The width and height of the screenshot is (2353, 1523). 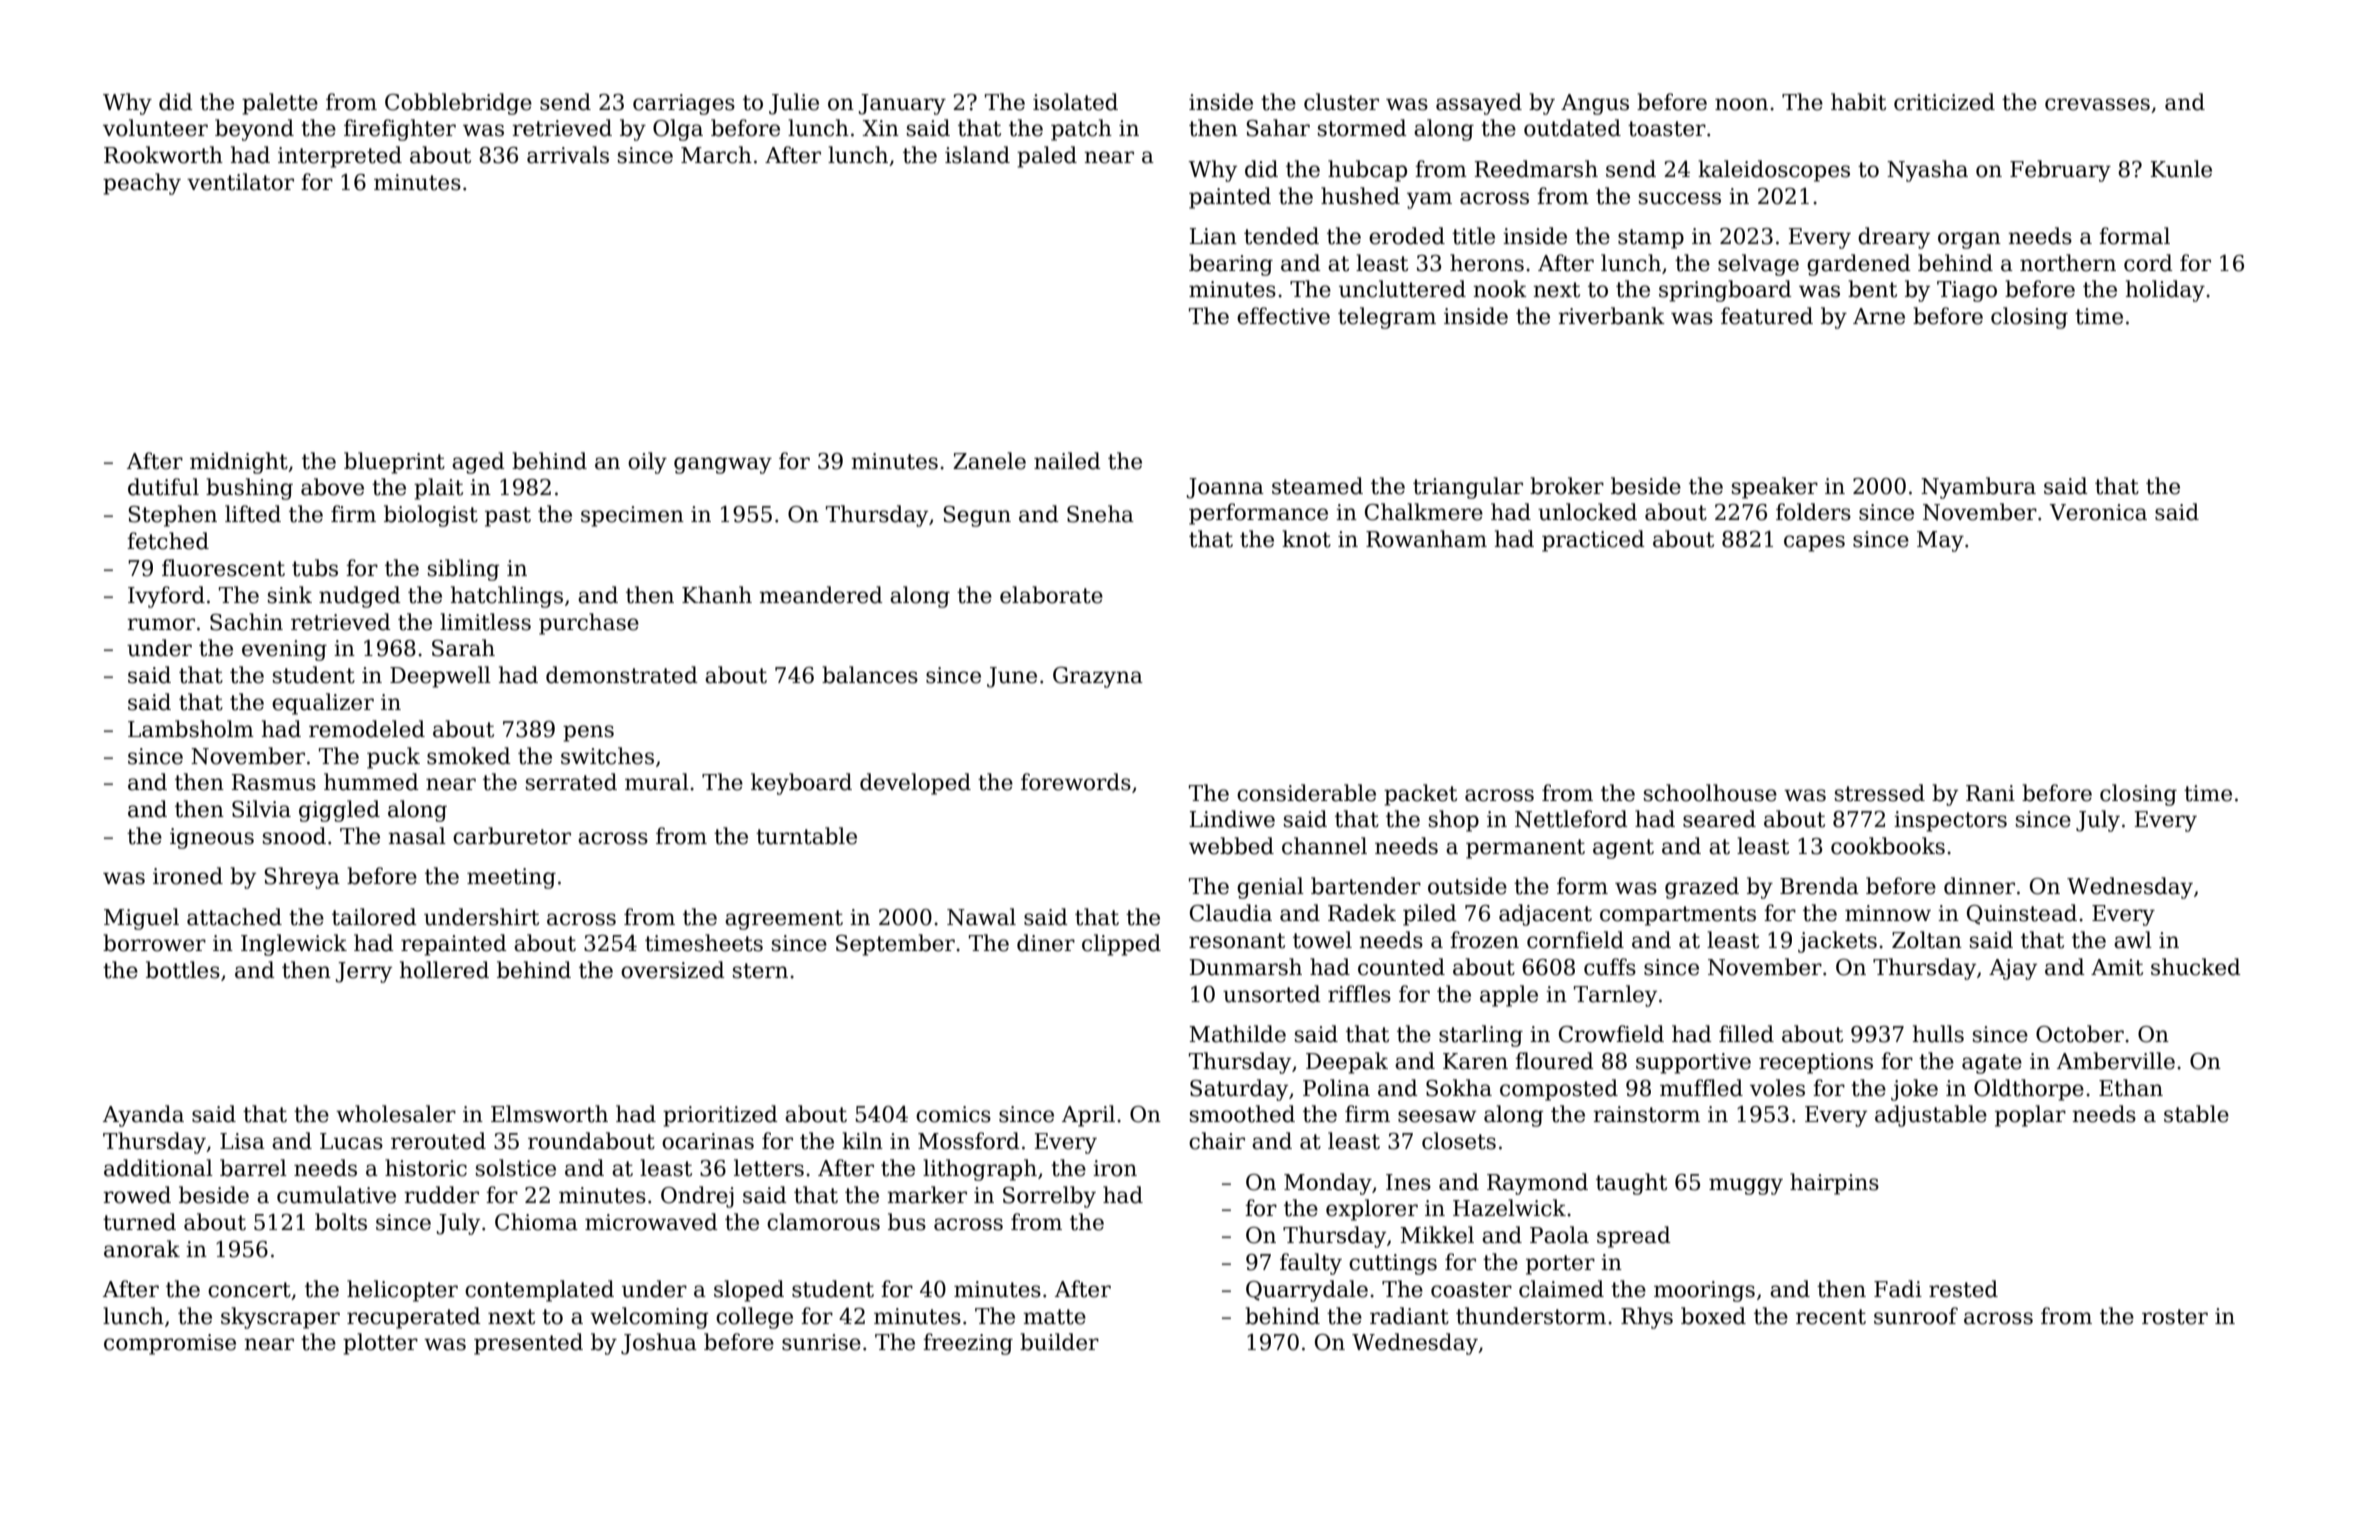 What do you see at coordinates (1914, 1090) in the screenshot?
I see `joke` at bounding box center [1914, 1090].
